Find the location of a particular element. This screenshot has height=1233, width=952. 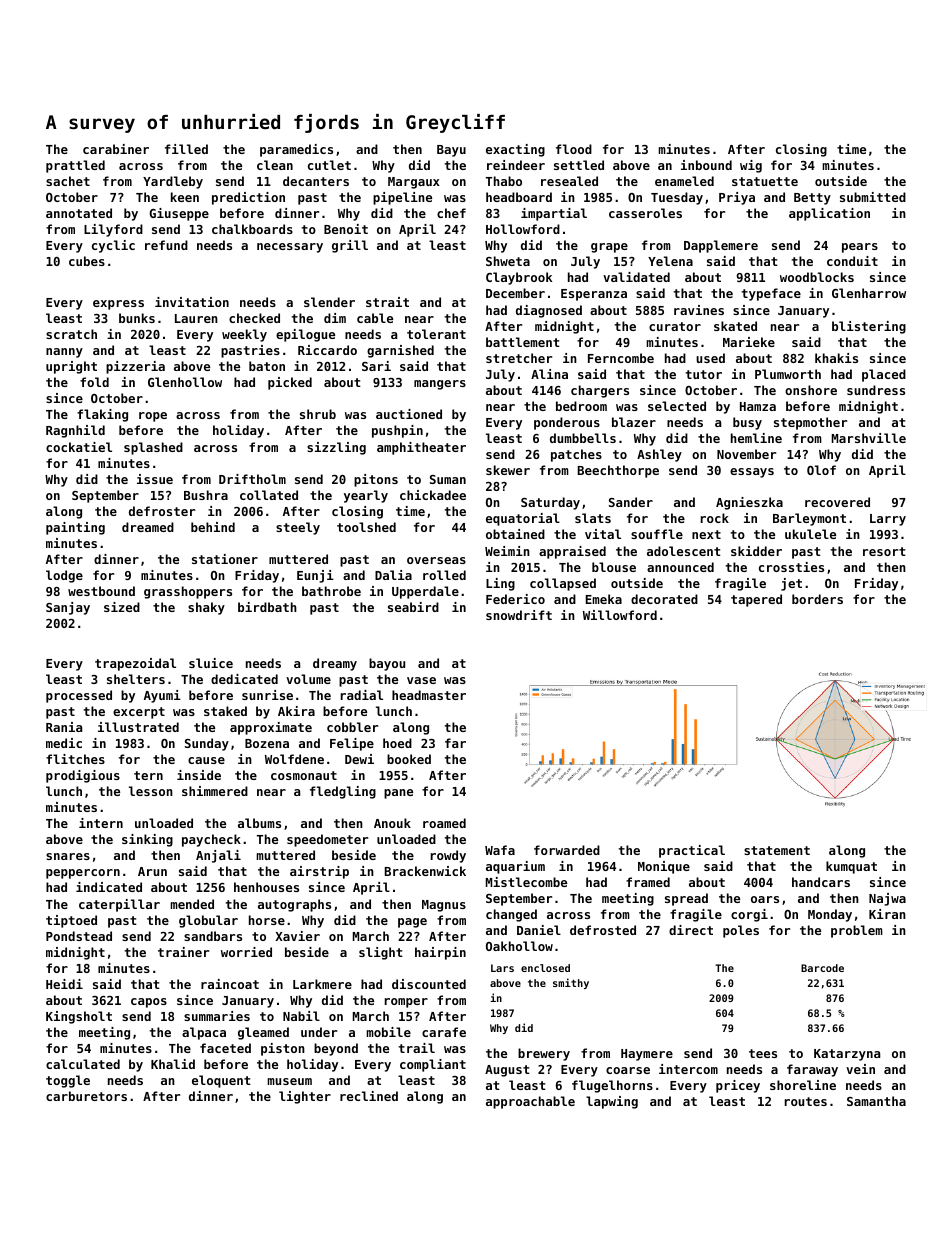

tutor is located at coordinates (703, 374).
